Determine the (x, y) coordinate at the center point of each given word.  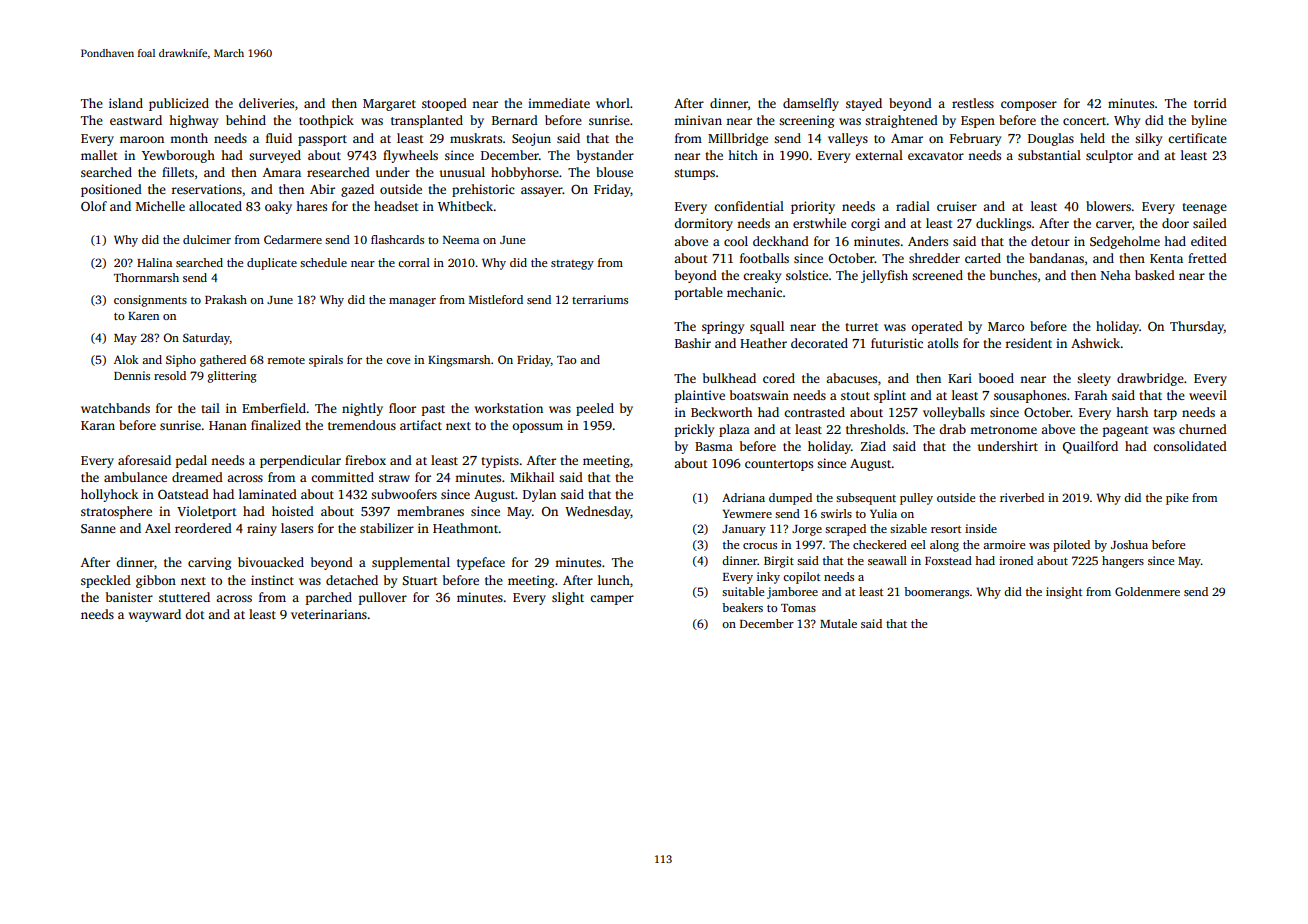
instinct (272, 580)
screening (806, 121)
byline (1209, 121)
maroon (142, 139)
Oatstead (183, 494)
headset (396, 206)
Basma (714, 446)
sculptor (1109, 156)
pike (1177, 499)
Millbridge (738, 139)
